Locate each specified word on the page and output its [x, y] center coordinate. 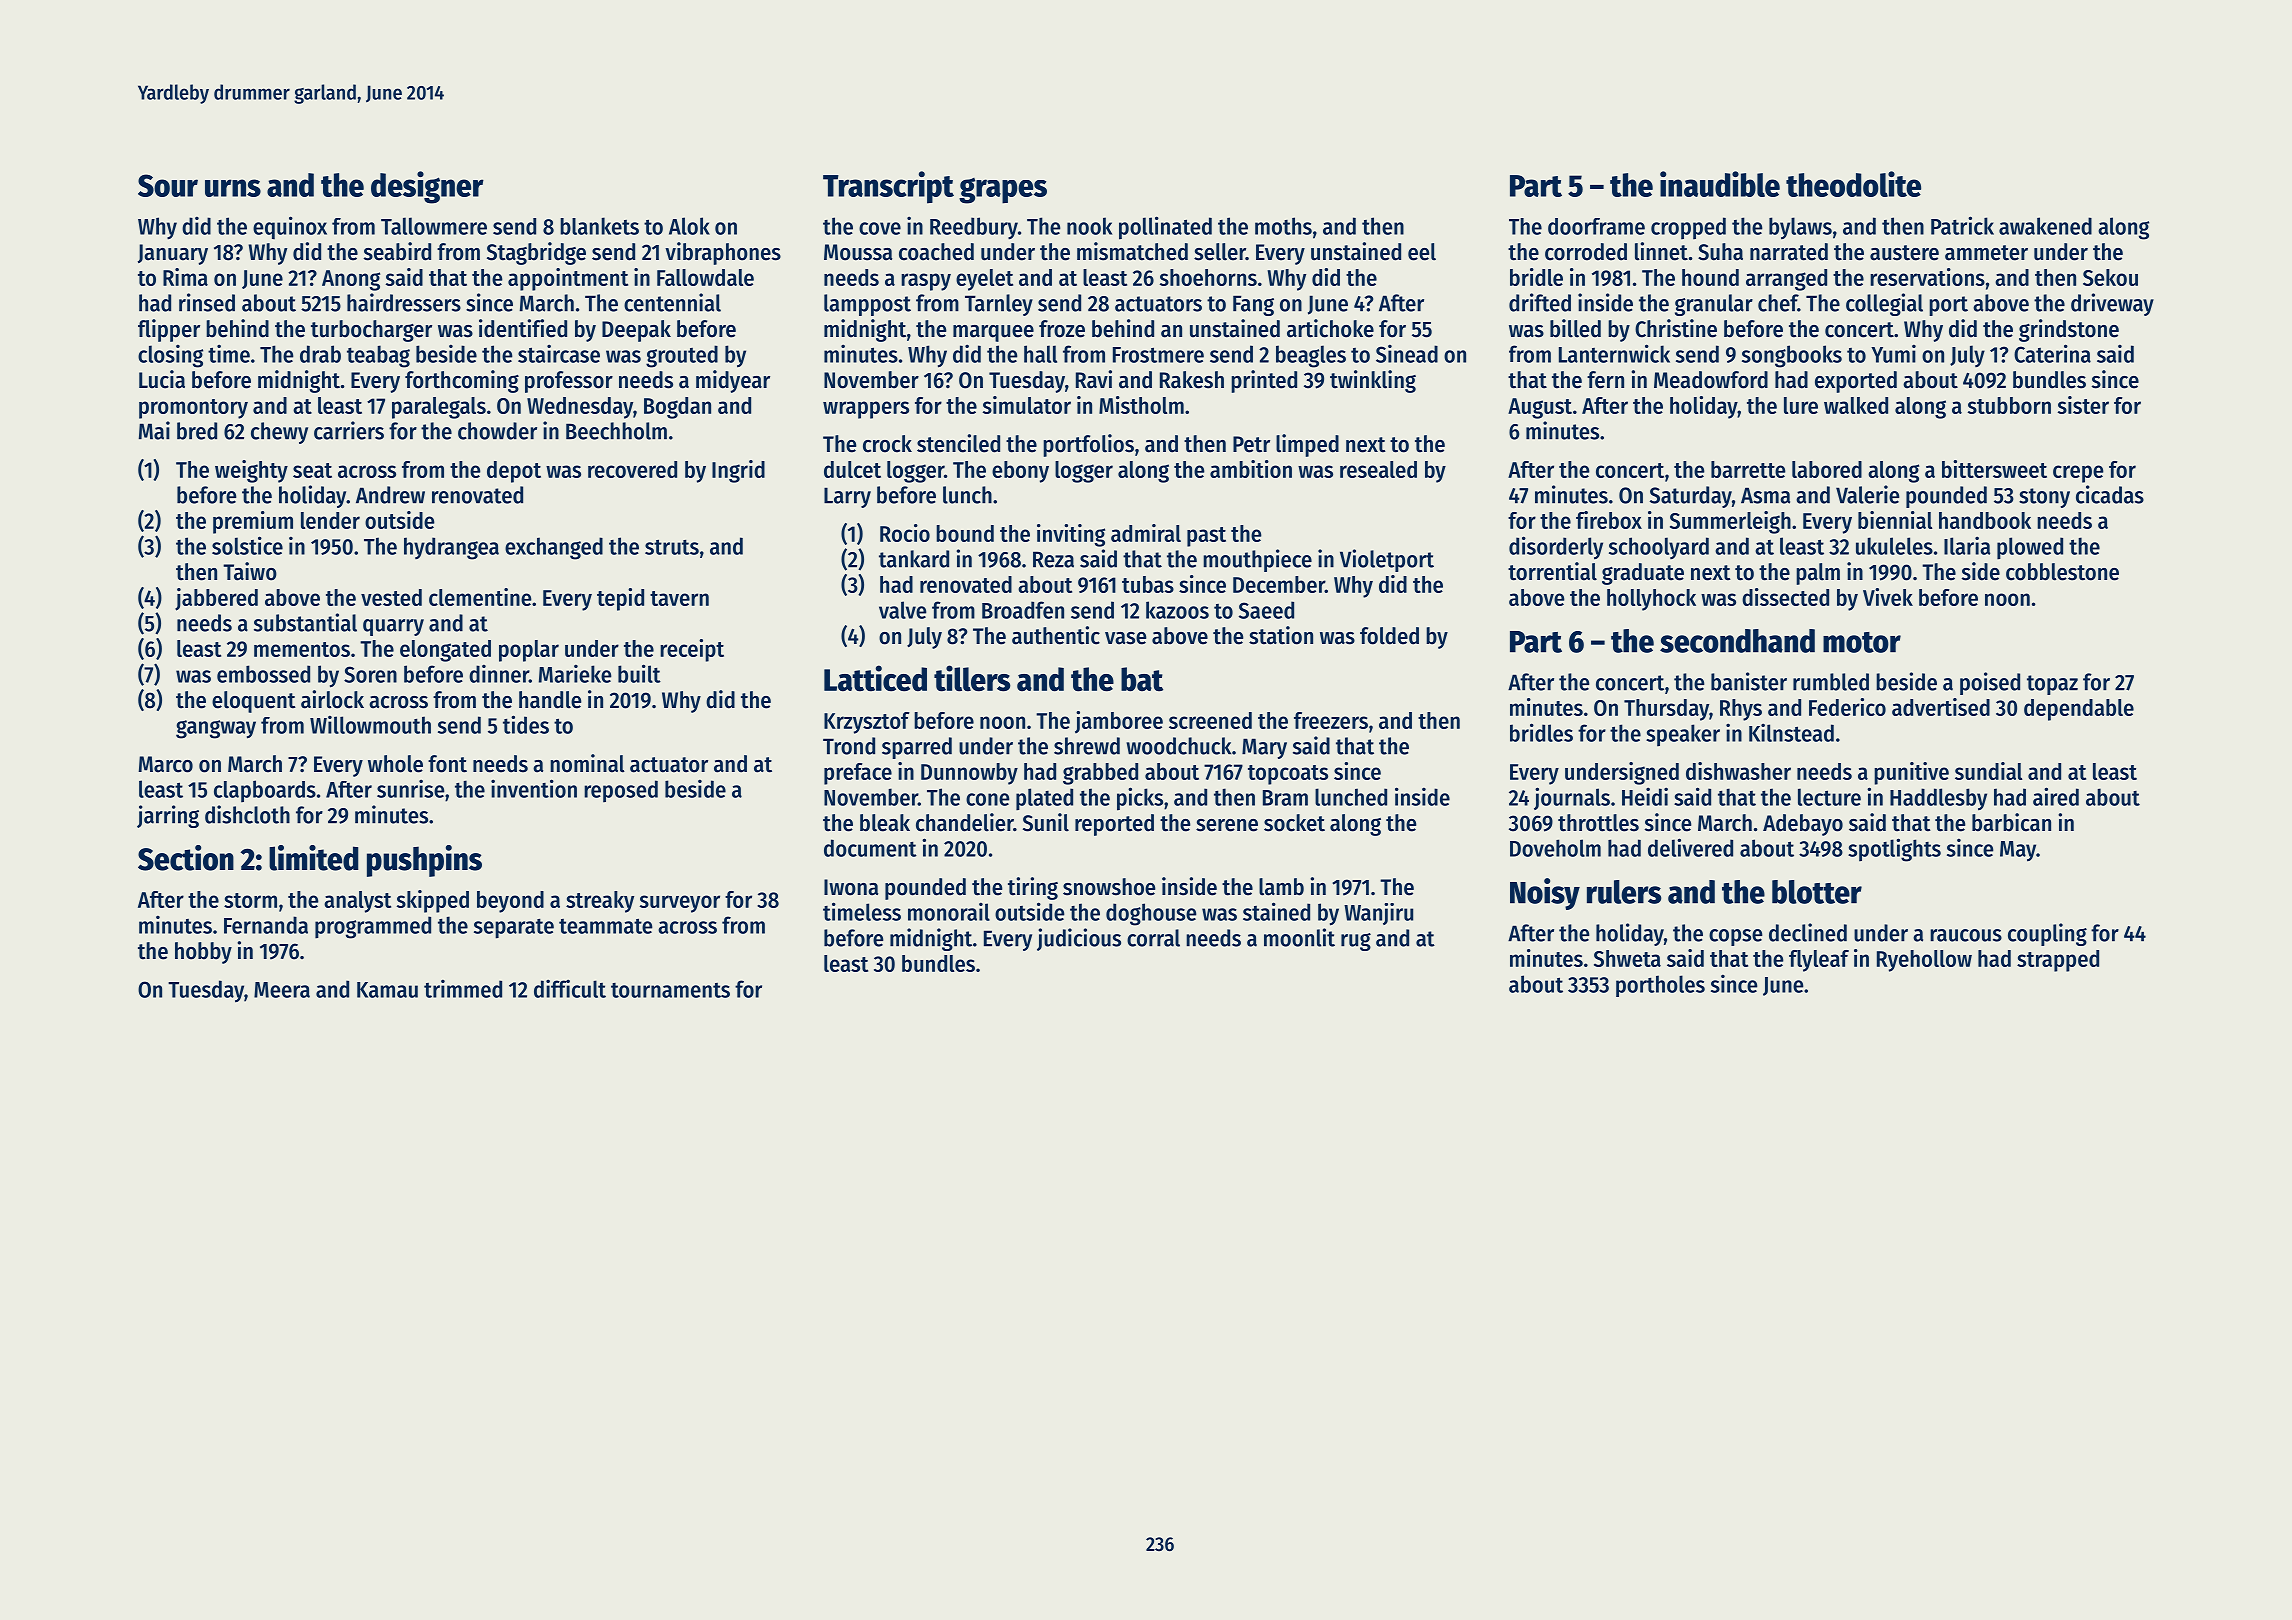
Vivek [1888, 597]
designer [427, 187]
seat [312, 470]
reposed [621, 791]
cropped [1688, 228]
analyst [357, 902]
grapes [1003, 191]
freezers [1331, 720]
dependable [2079, 710]
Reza [1053, 559]
